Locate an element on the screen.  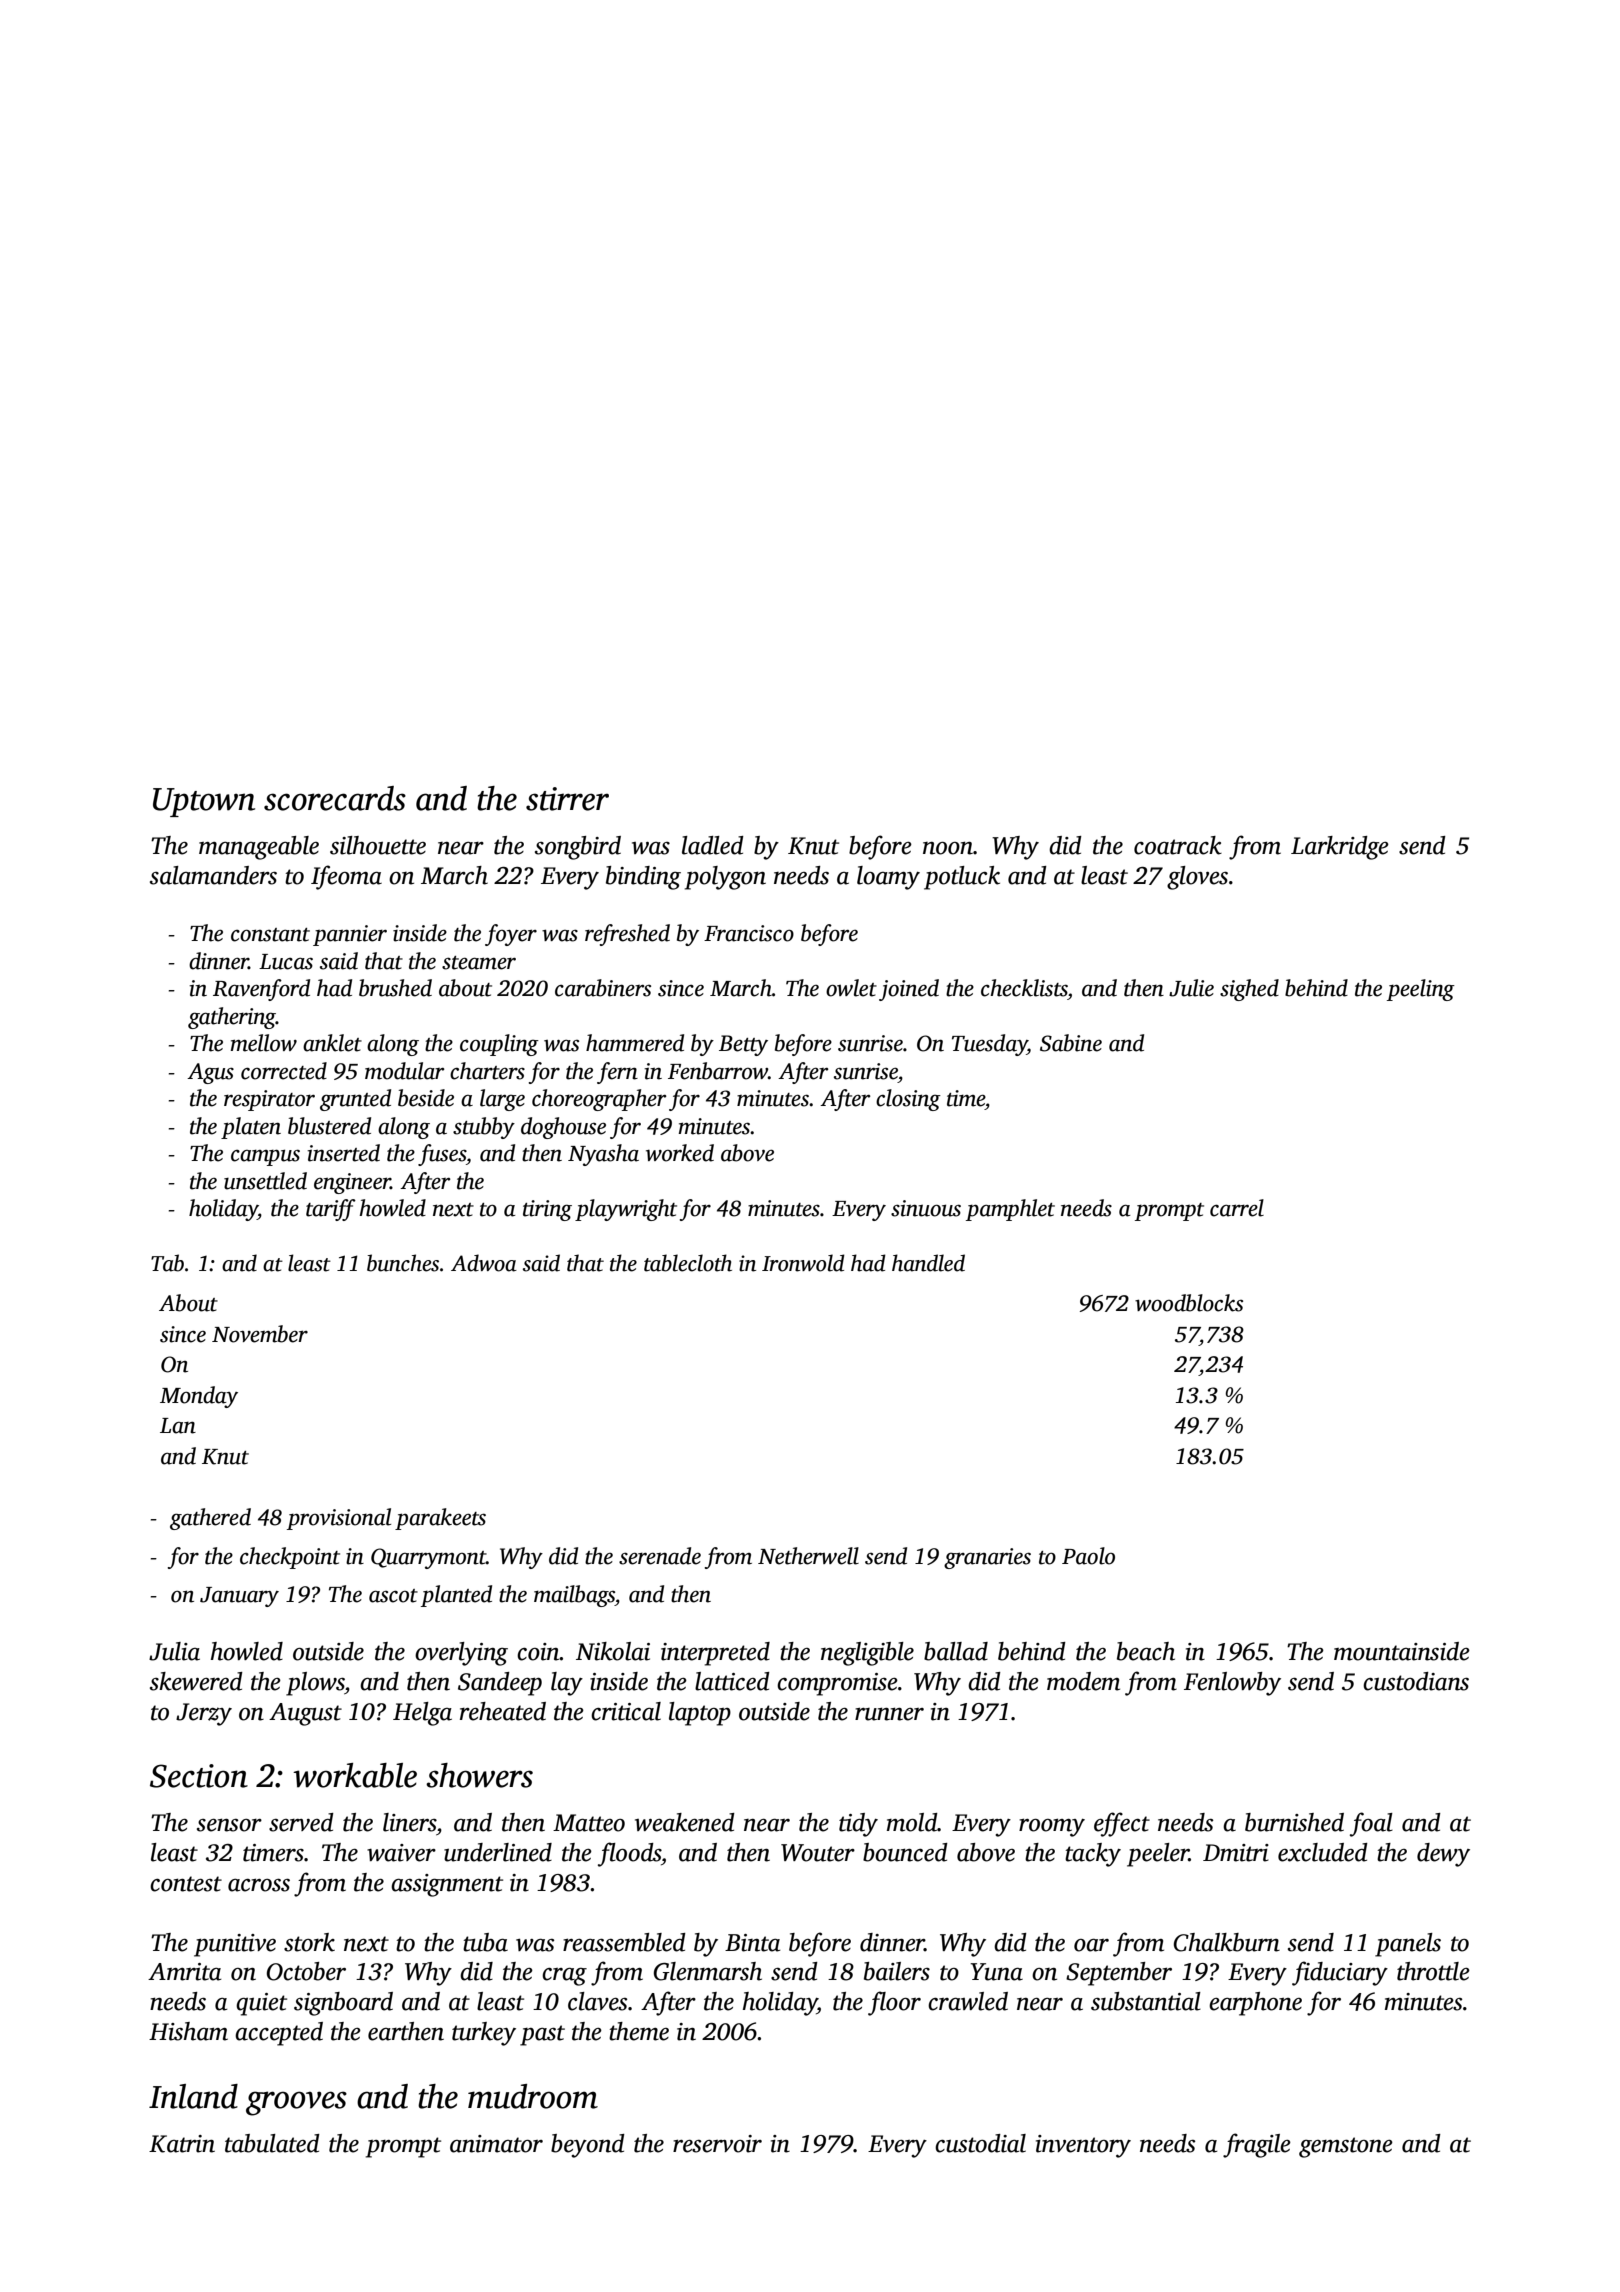
coatrack is located at coordinates (1178, 845).
